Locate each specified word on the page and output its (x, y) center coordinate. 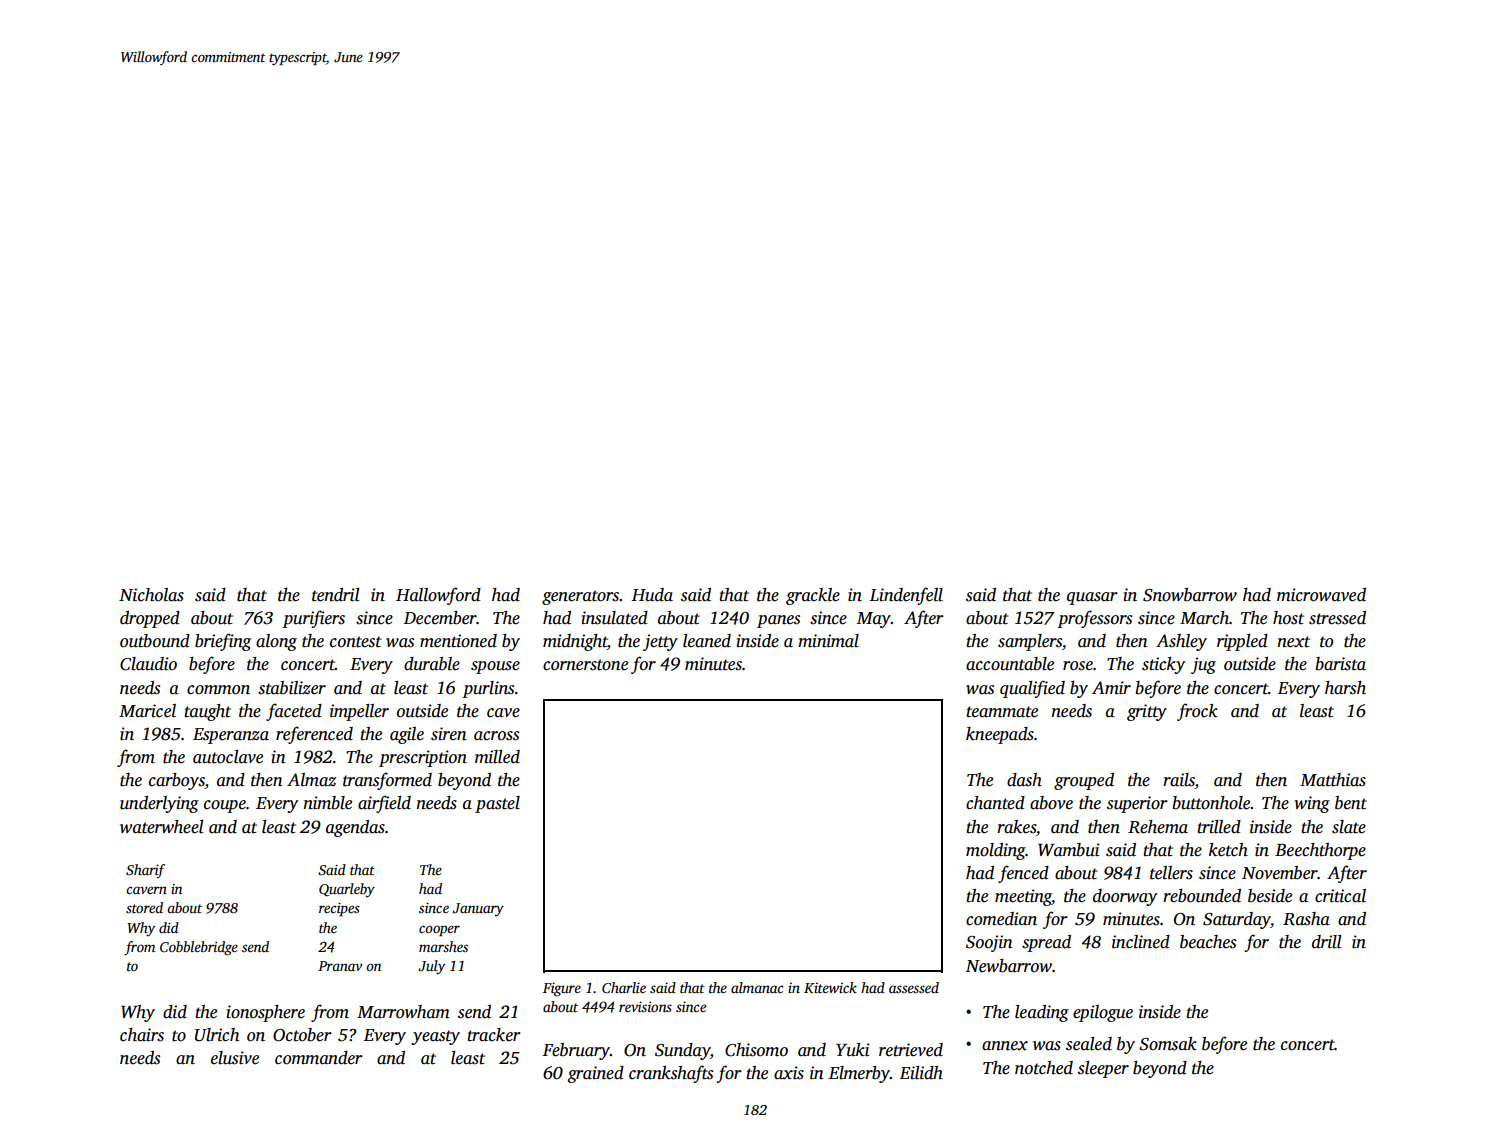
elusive (235, 1058)
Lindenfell (906, 596)
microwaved (1321, 595)
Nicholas (151, 595)
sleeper (1103, 1069)
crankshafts (671, 1074)
